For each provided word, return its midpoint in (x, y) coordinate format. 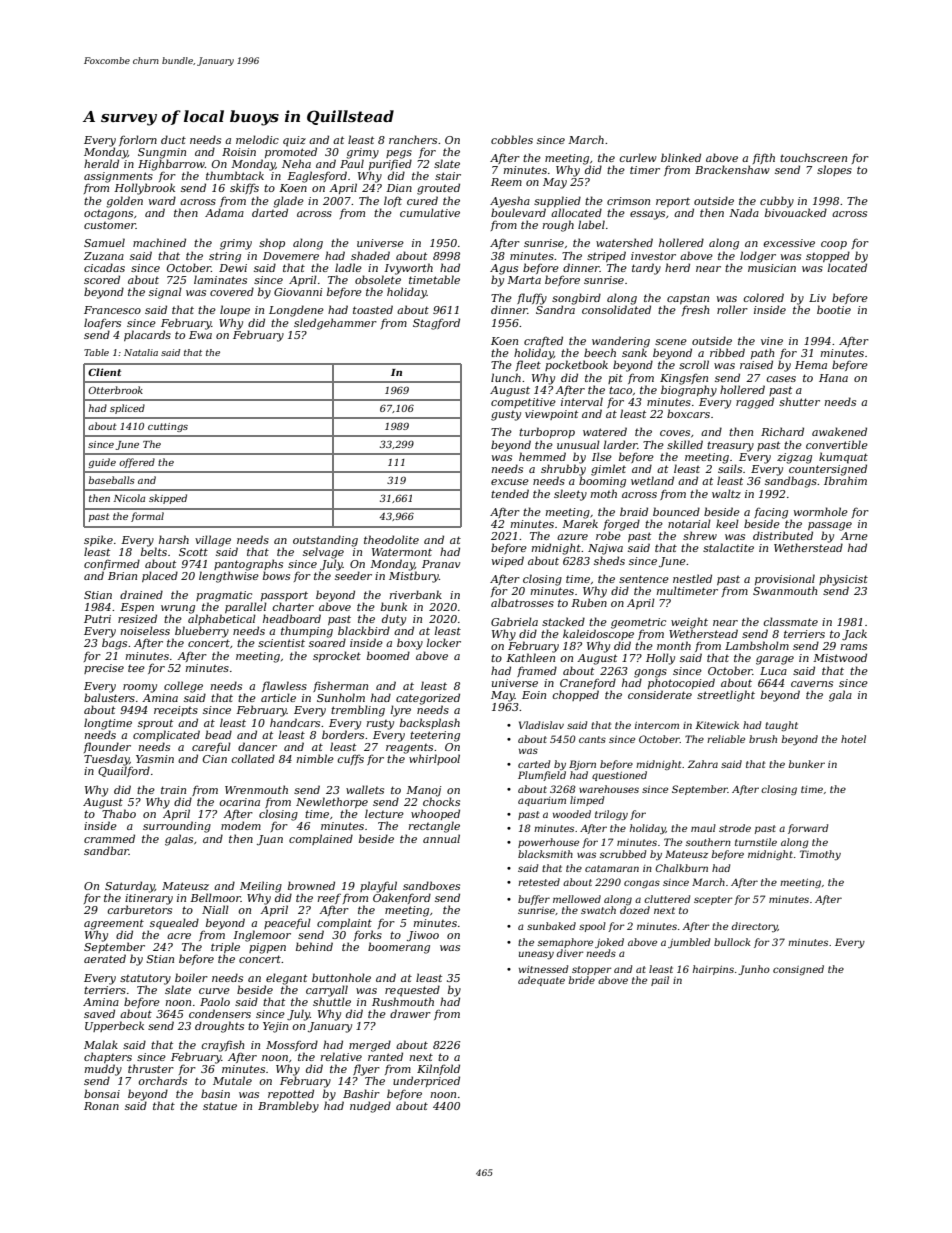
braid (634, 511)
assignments (118, 177)
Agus (504, 269)
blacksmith (545, 854)
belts (154, 551)
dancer (257, 746)
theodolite (391, 539)
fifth (764, 158)
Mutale (232, 1080)
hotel (853, 739)
